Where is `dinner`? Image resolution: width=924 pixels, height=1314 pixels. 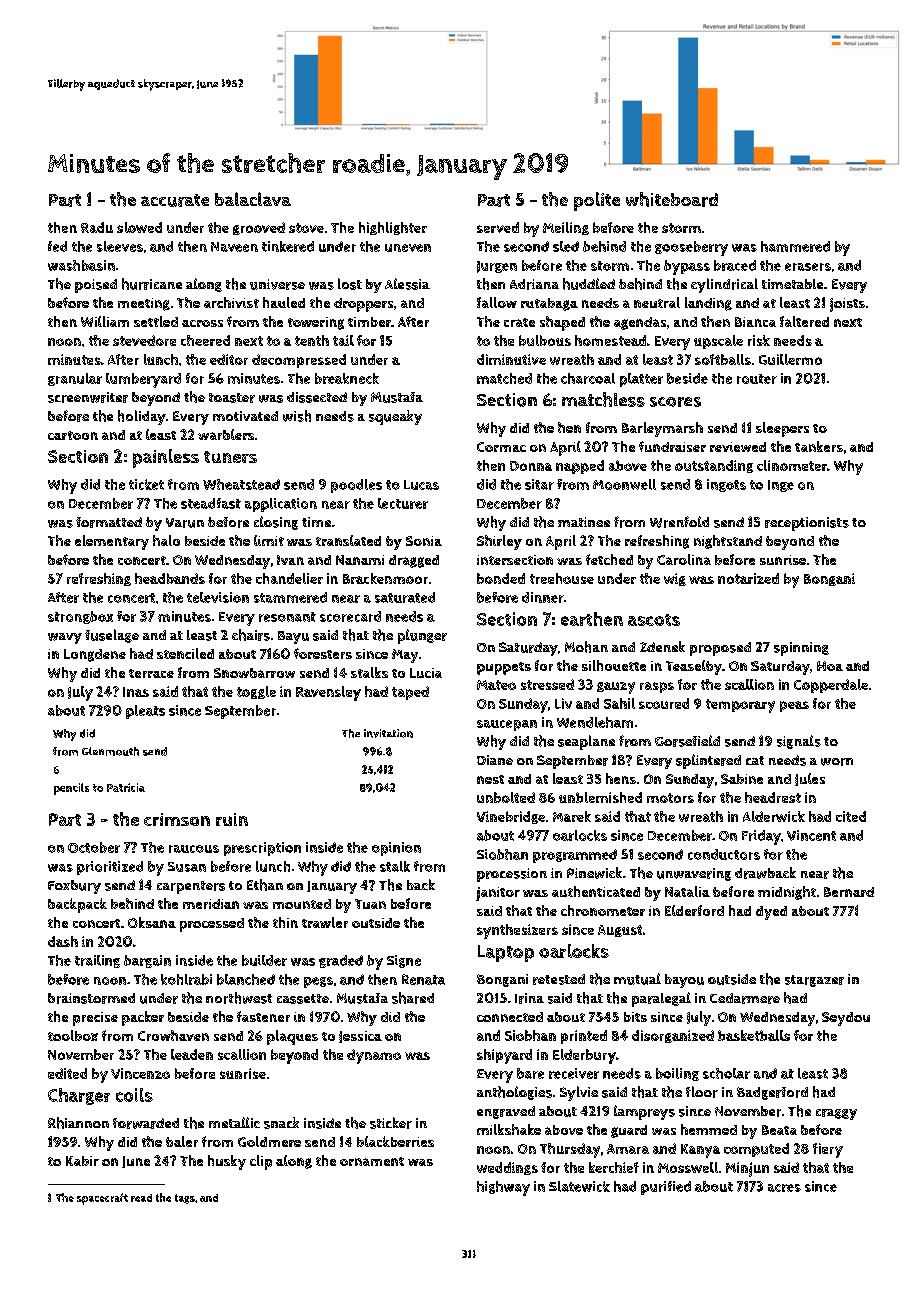 dinner is located at coordinates (543, 597).
